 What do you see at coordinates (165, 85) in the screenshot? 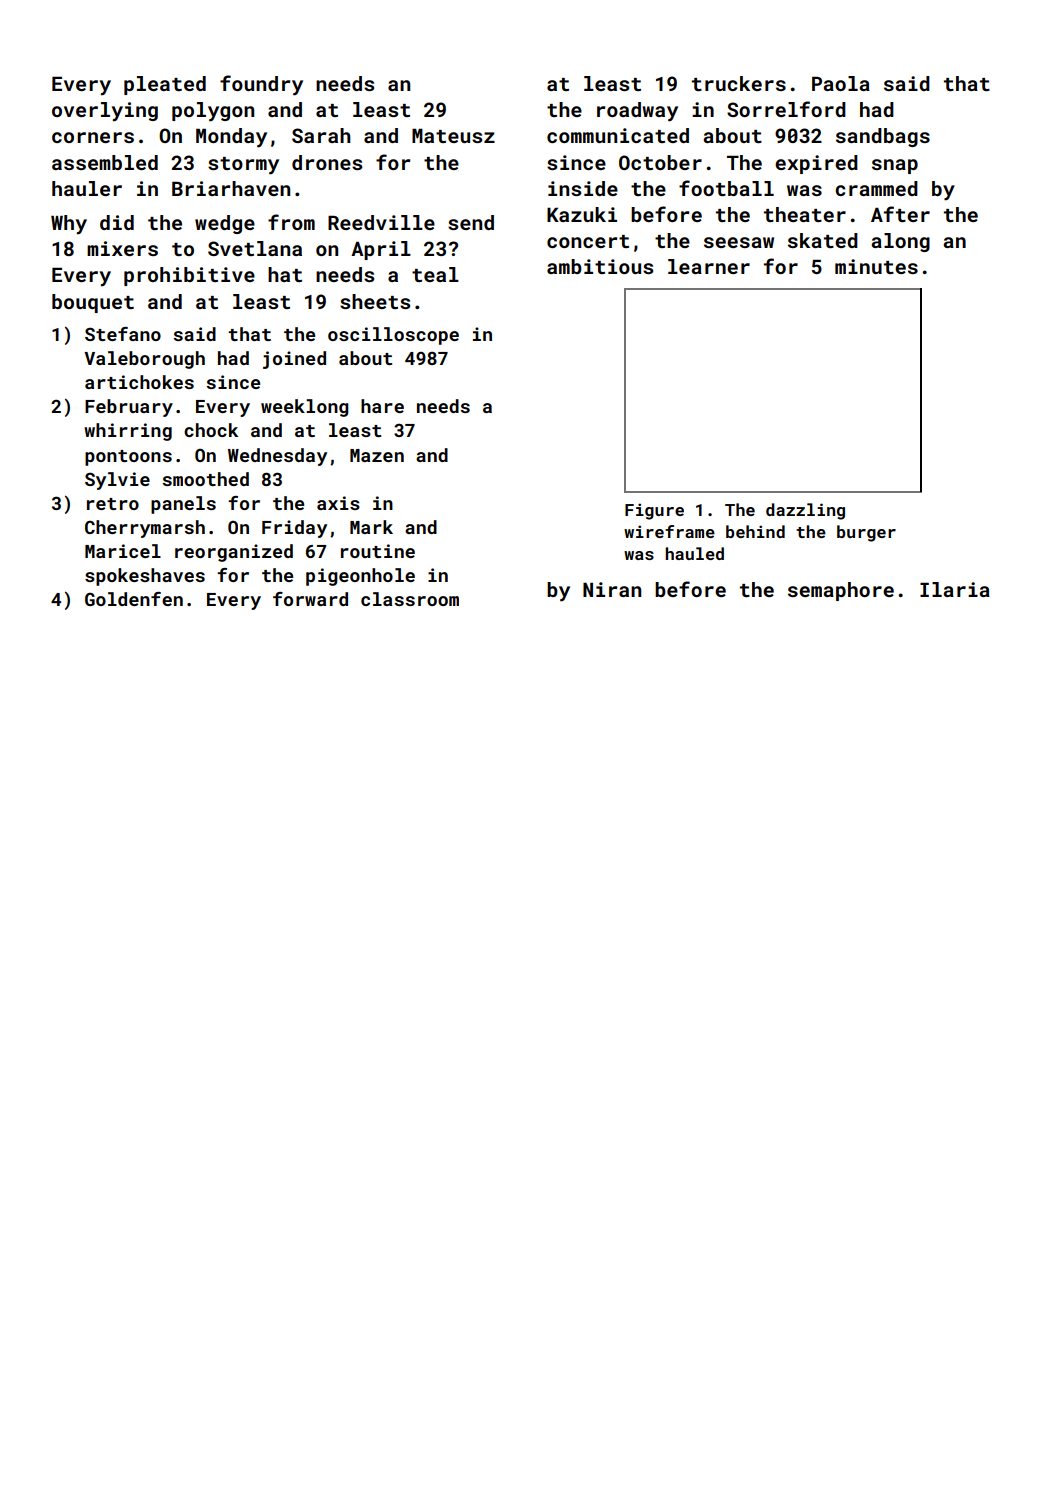
I see `pleated` at bounding box center [165, 85].
